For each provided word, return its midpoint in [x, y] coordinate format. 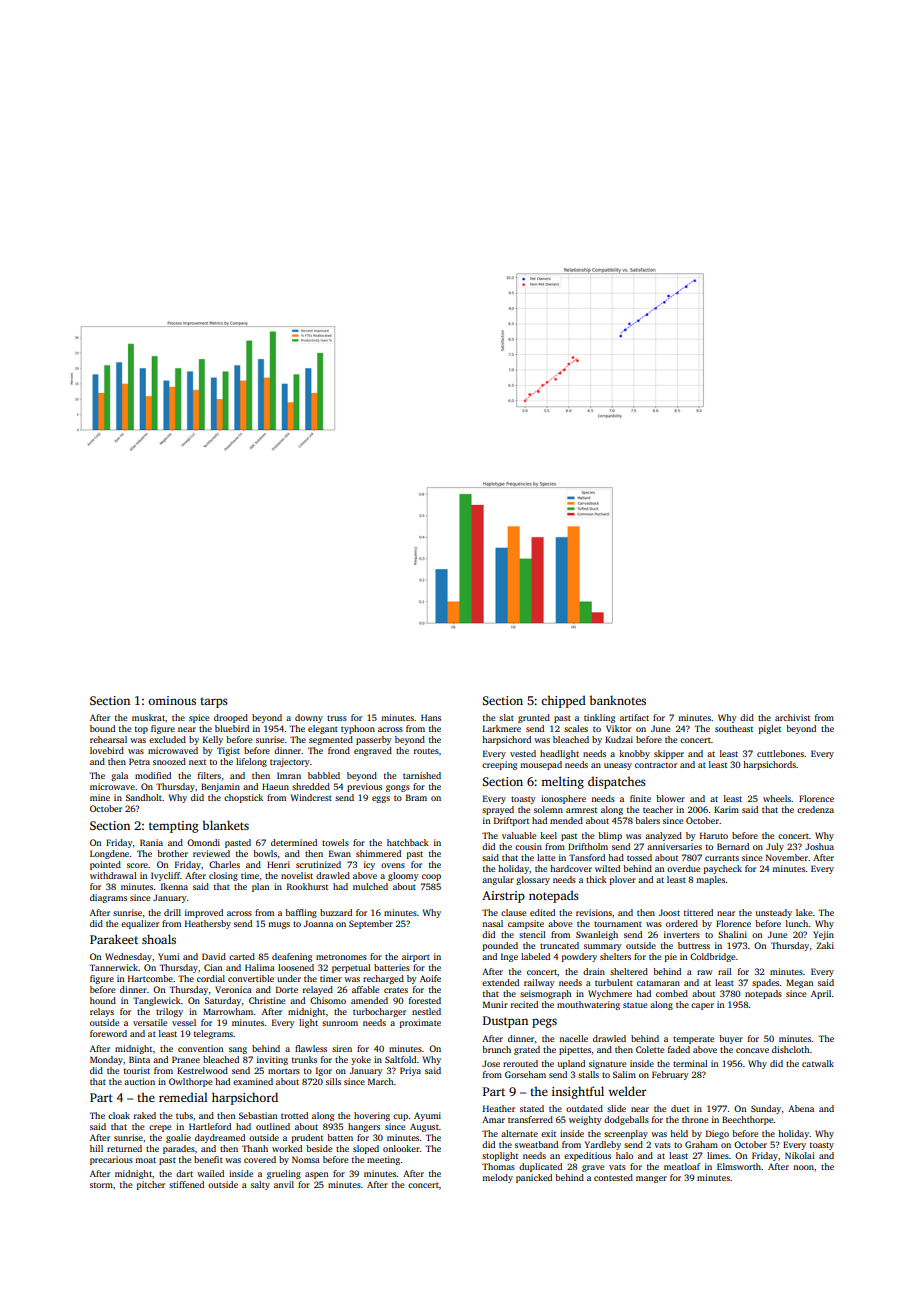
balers [647, 820]
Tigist [228, 751]
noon [803, 1167]
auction [139, 1081]
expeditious [587, 1156]
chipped [563, 701]
